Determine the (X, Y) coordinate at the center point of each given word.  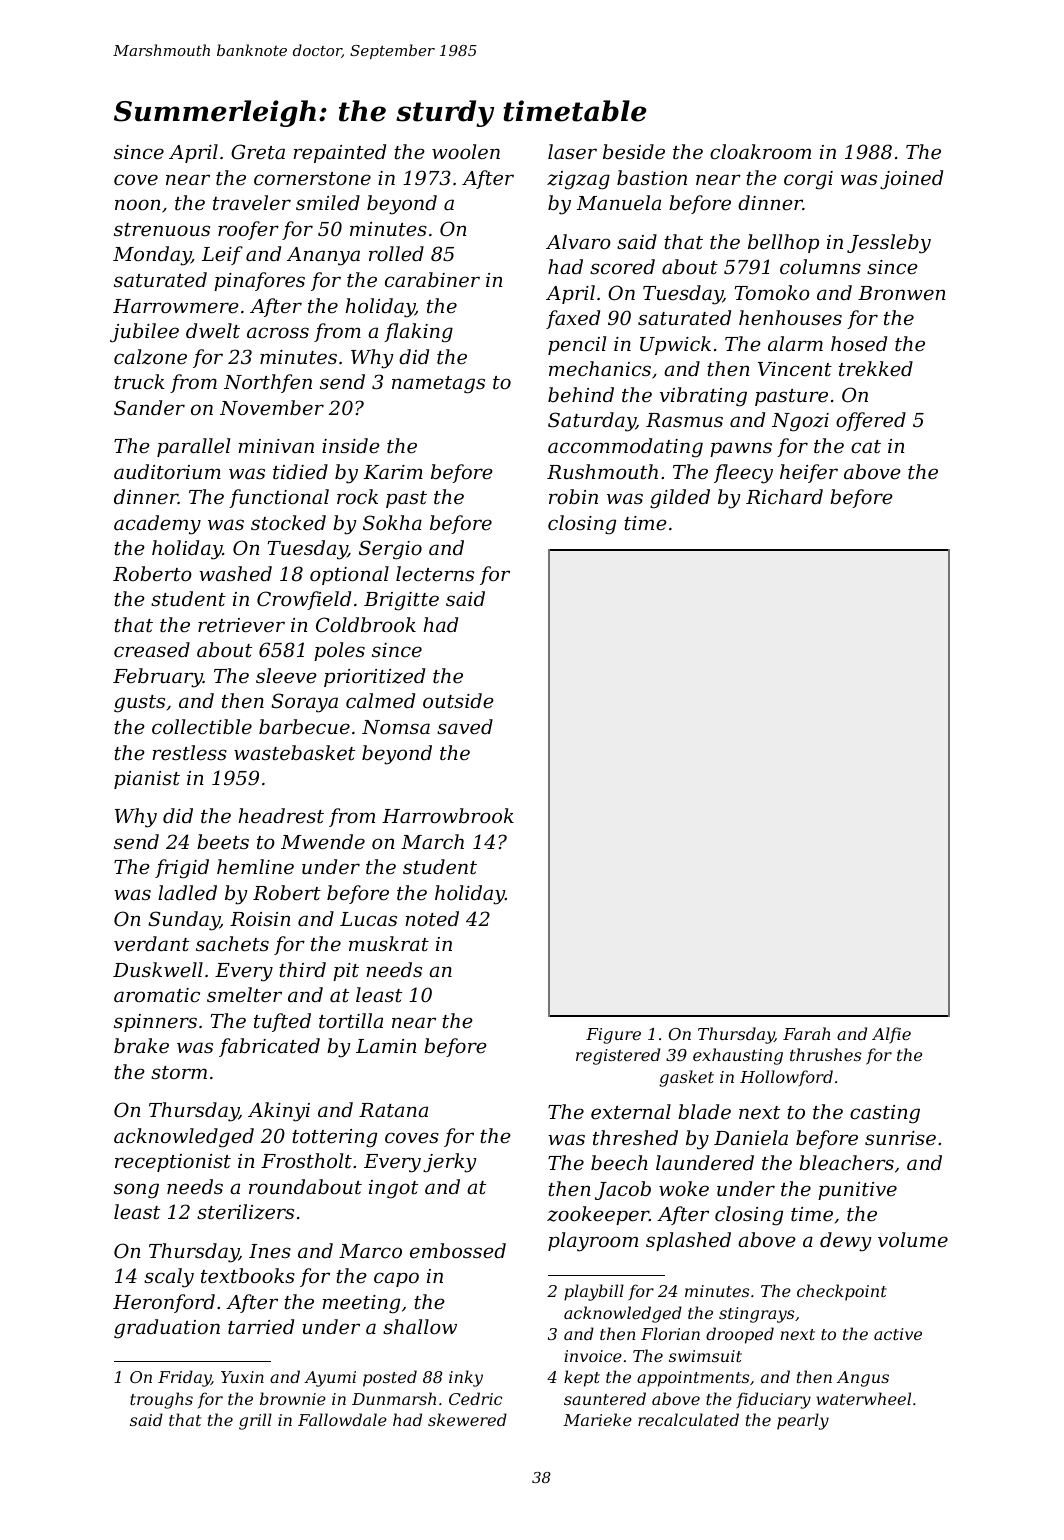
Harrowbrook (448, 815)
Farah (806, 1033)
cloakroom (760, 151)
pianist (147, 780)
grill (255, 1421)
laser (572, 151)
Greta (258, 152)
